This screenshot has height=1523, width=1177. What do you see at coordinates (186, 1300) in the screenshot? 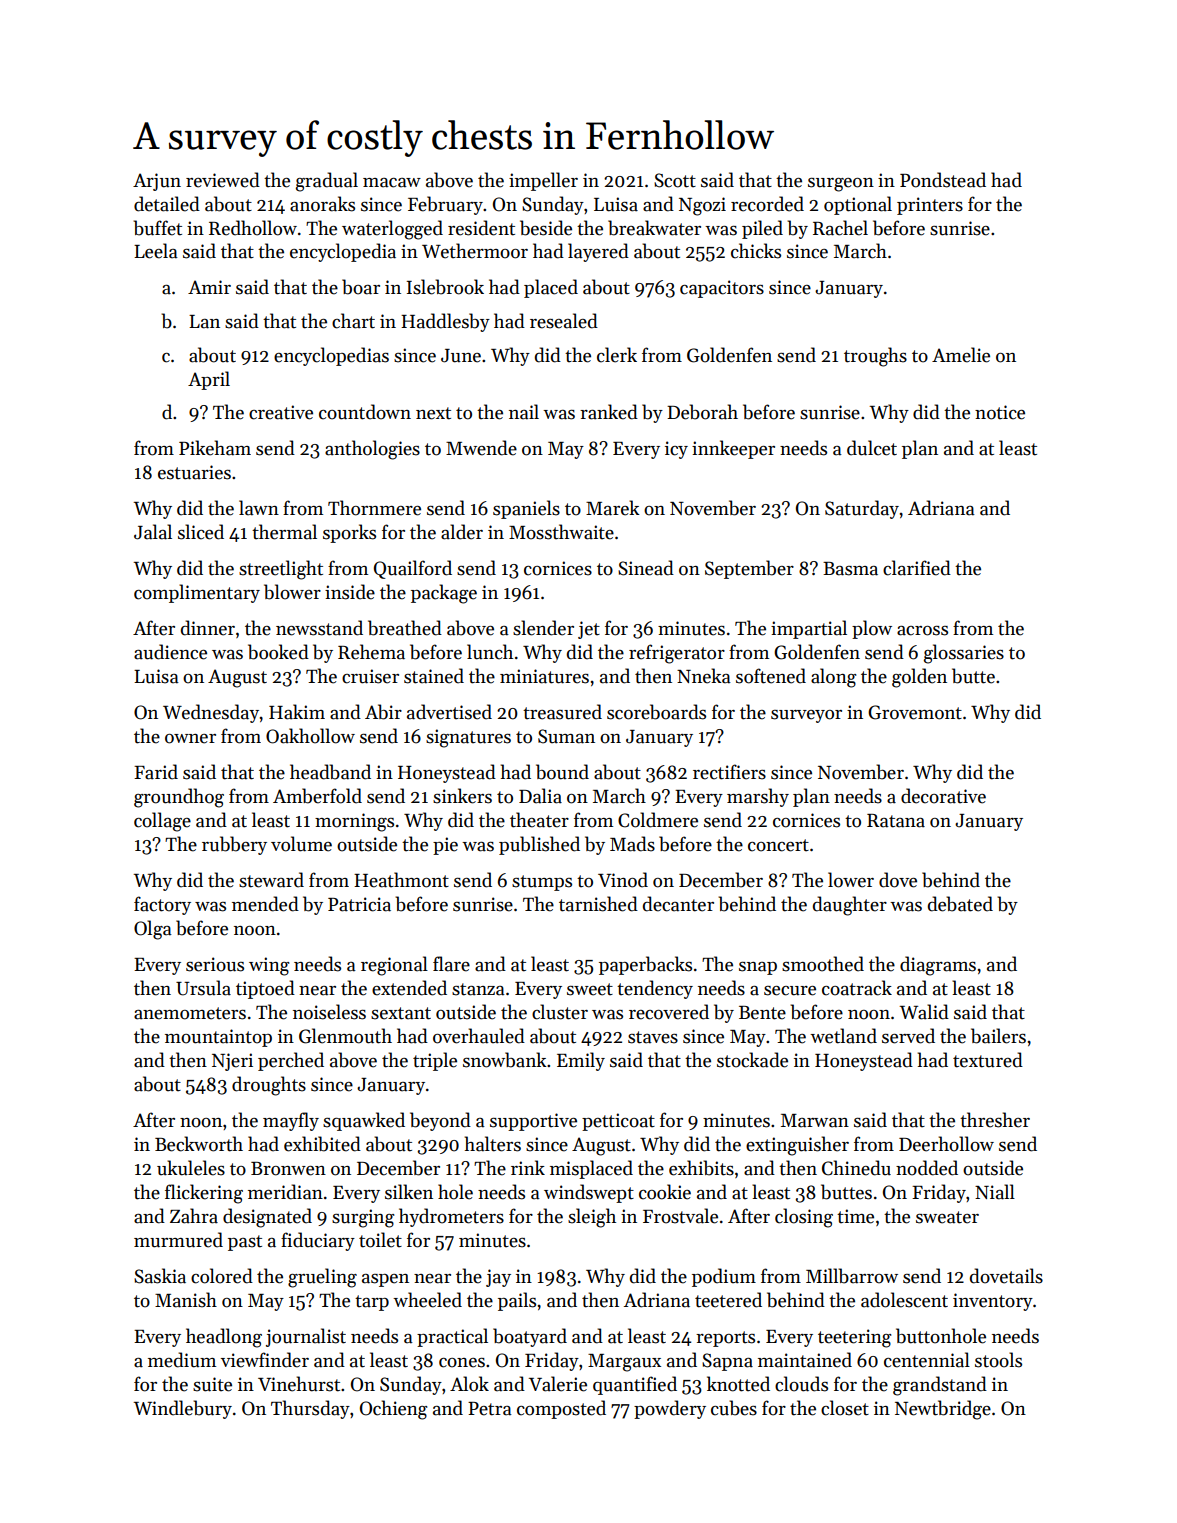
I see `Manish` at bounding box center [186, 1300].
